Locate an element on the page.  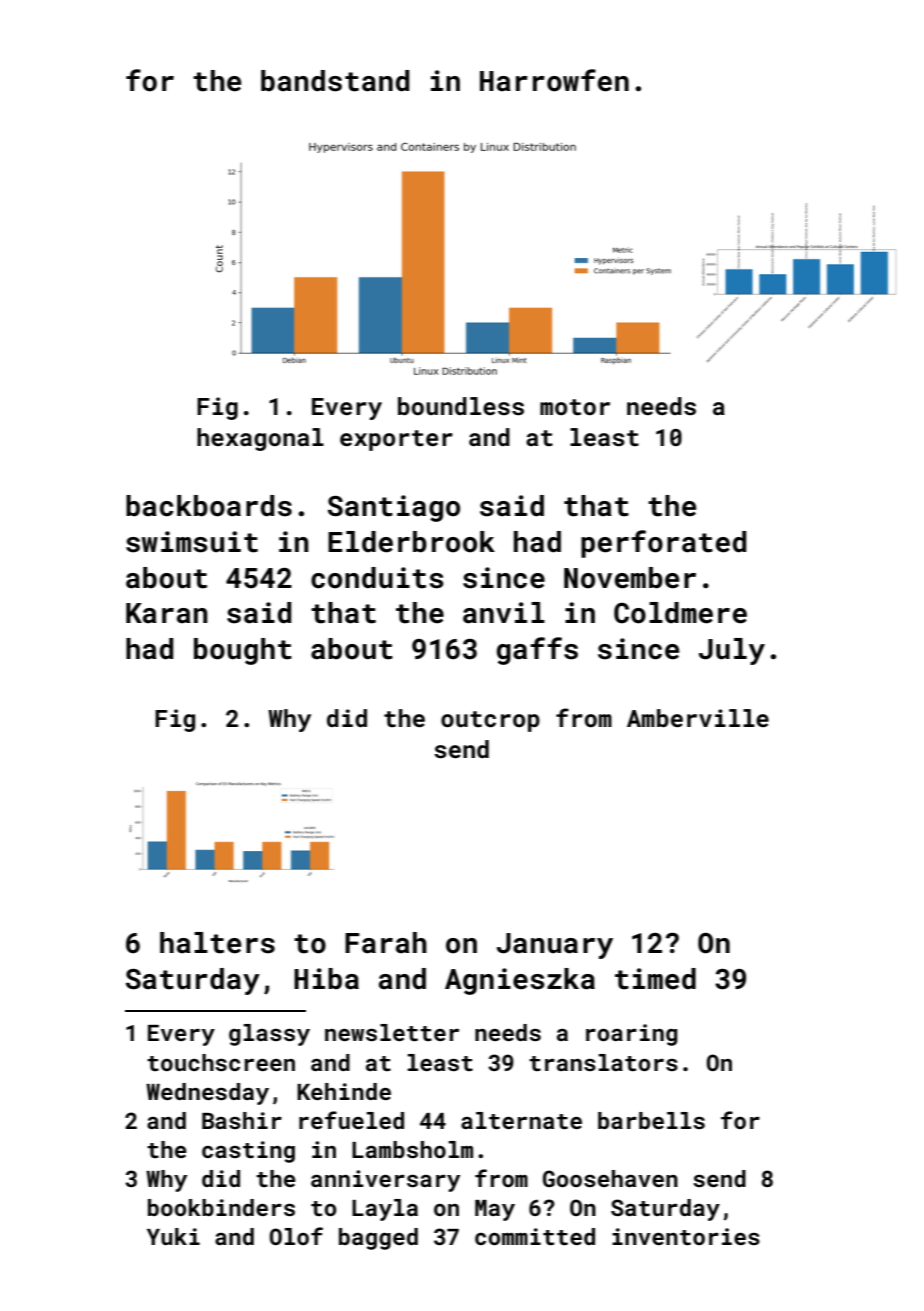
boundless is located at coordinates (461, 406).
